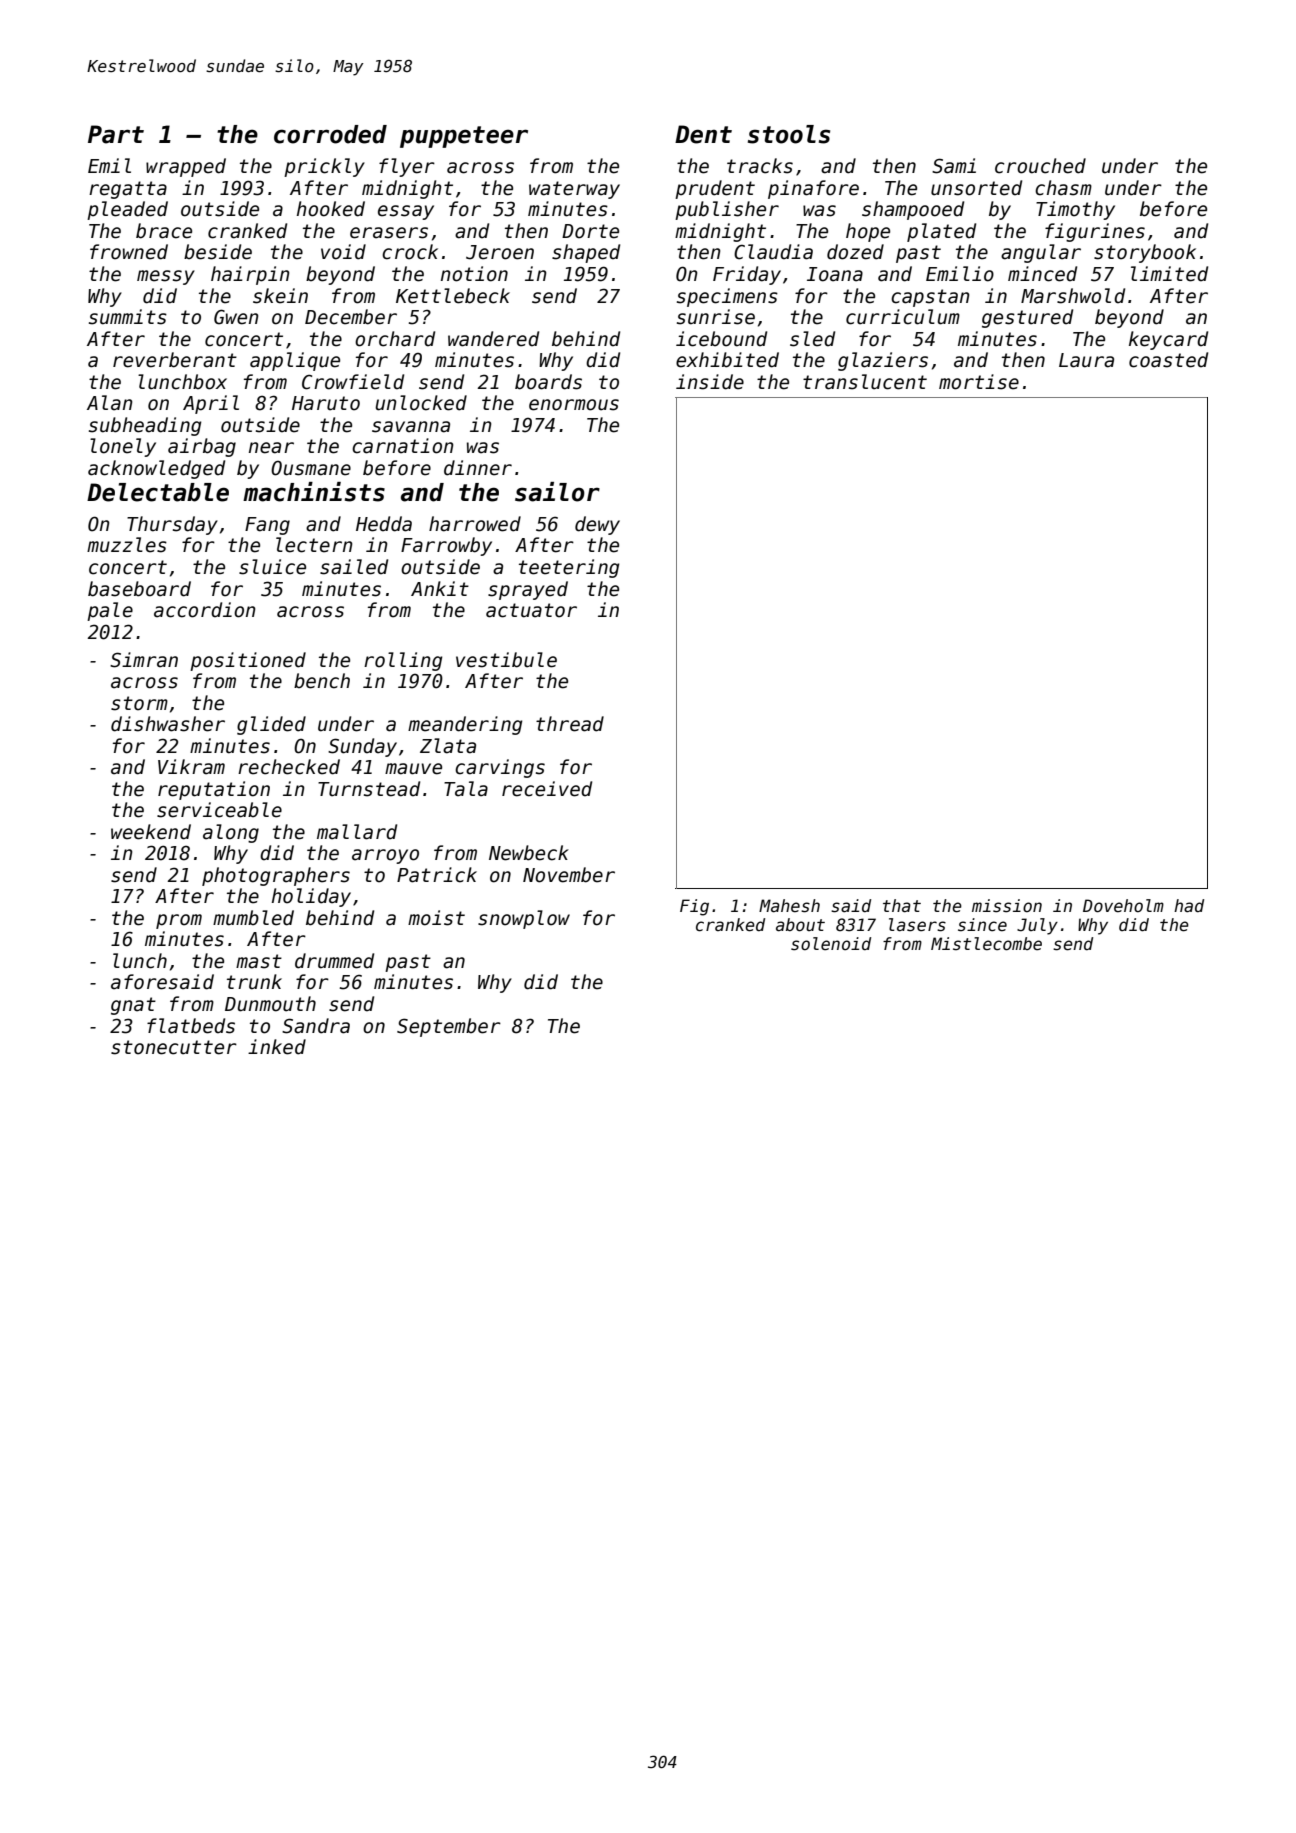 The image size is (1296, 1833). I want to click on vestibule, so click(506, 660).
